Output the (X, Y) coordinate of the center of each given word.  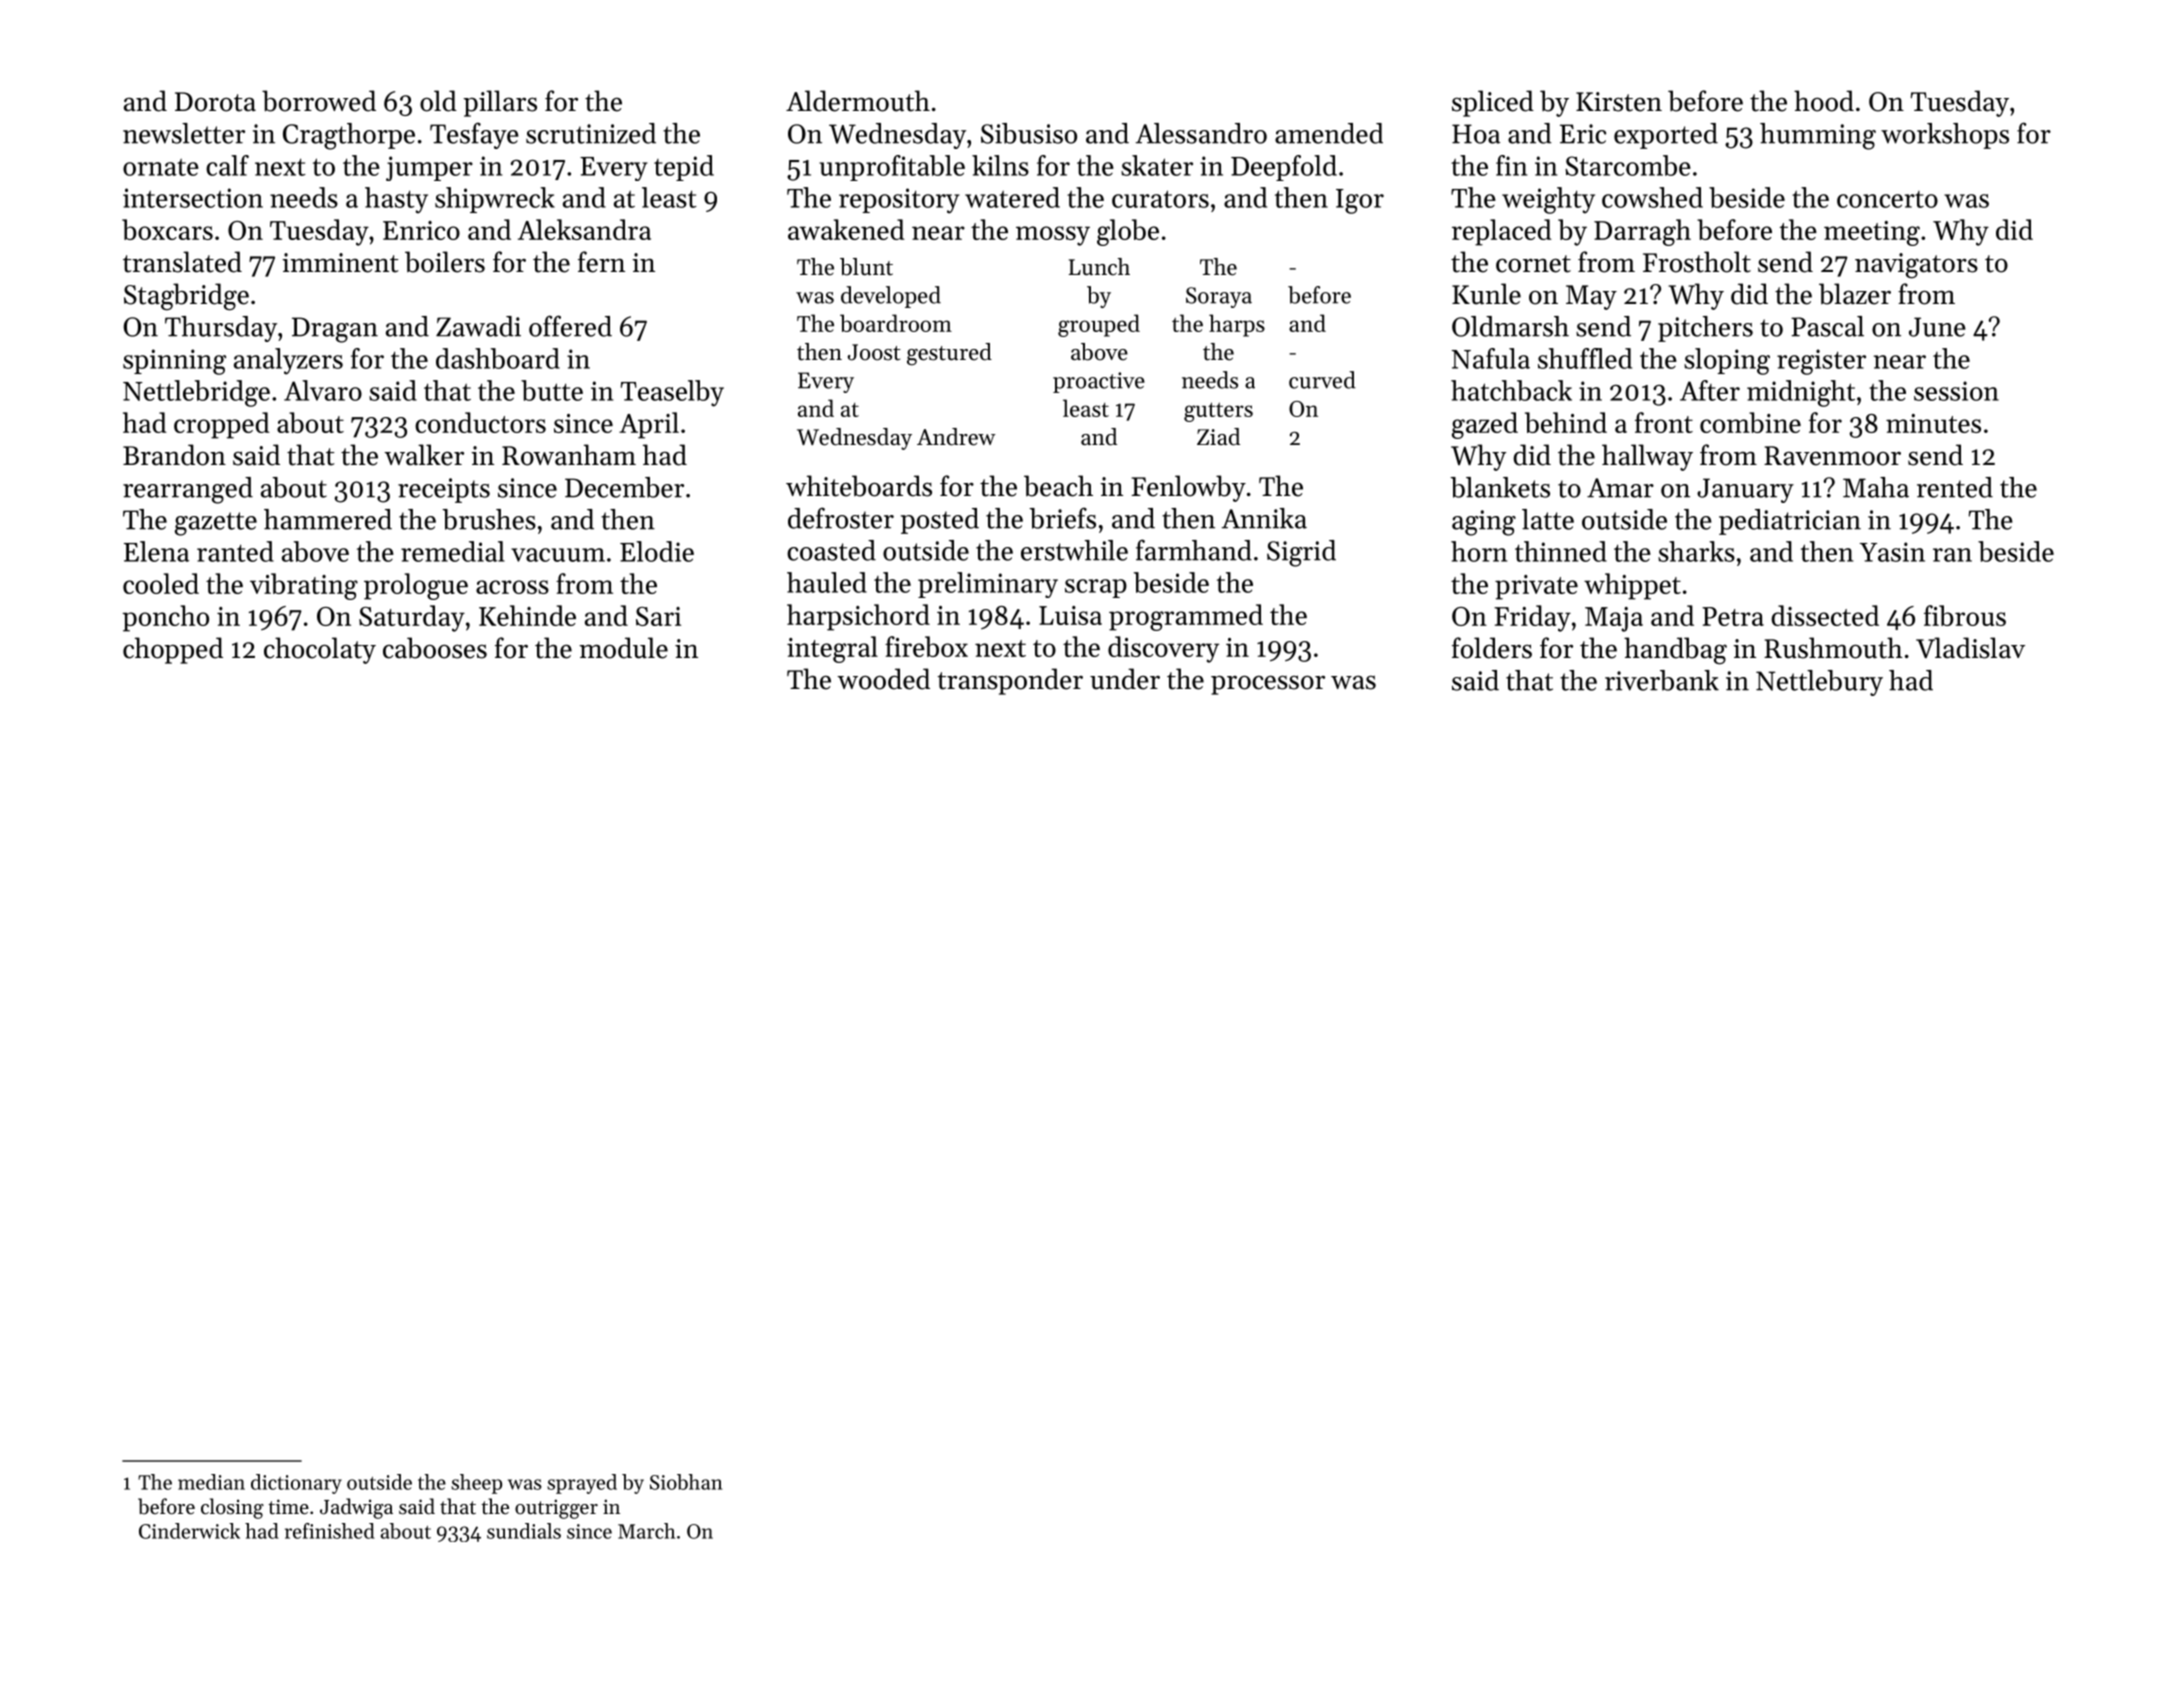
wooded (883, 679)
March (646, 1531)
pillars (500, 103)
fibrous (1965, 615)
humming (1818, 136)
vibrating (304, 586)
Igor (1360, 201)
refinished (330, 1531)
